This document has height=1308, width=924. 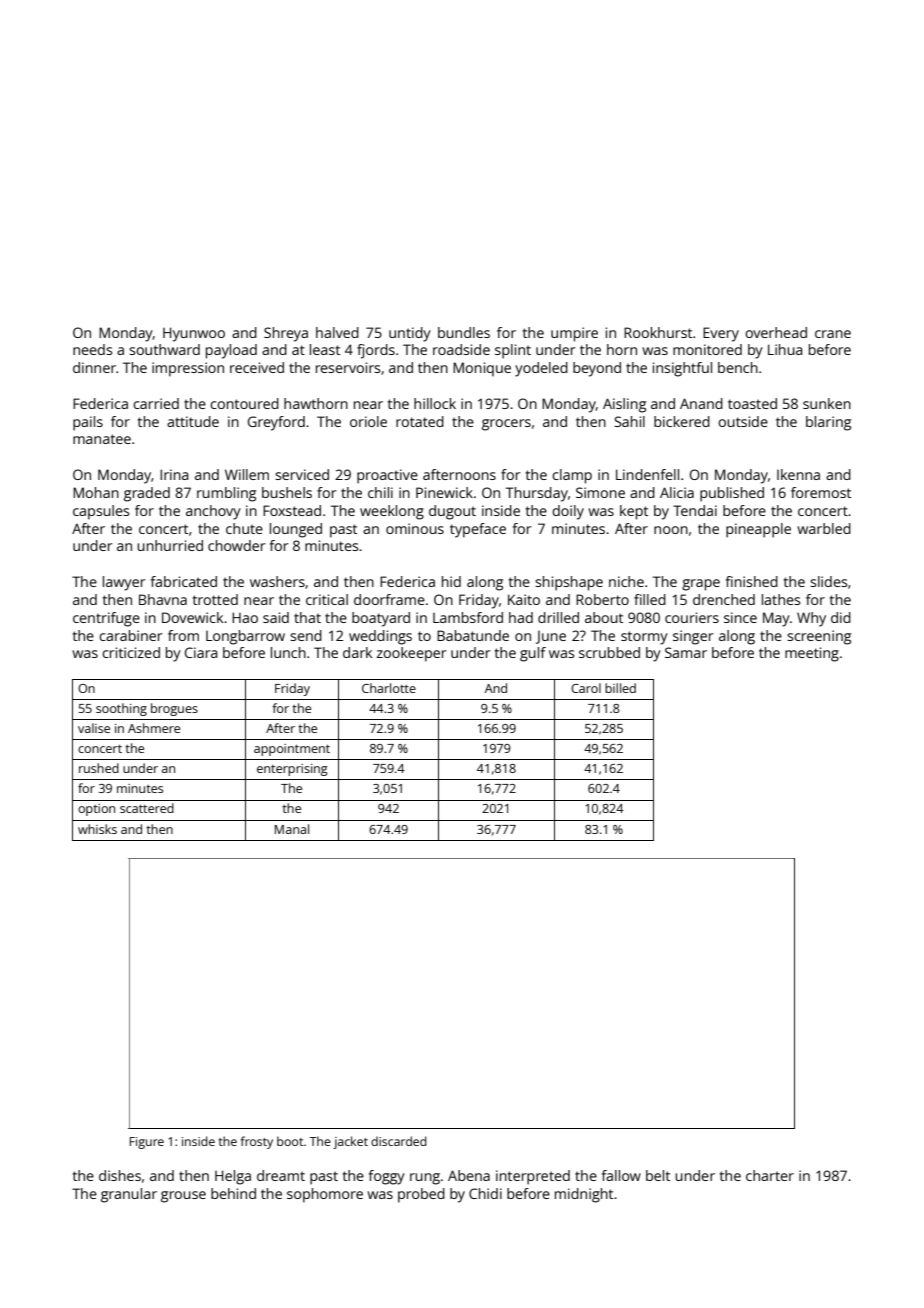 What do you see at coordinates (482, 369) in the document?
I see `Monique` at bounding box center [482, 369].
